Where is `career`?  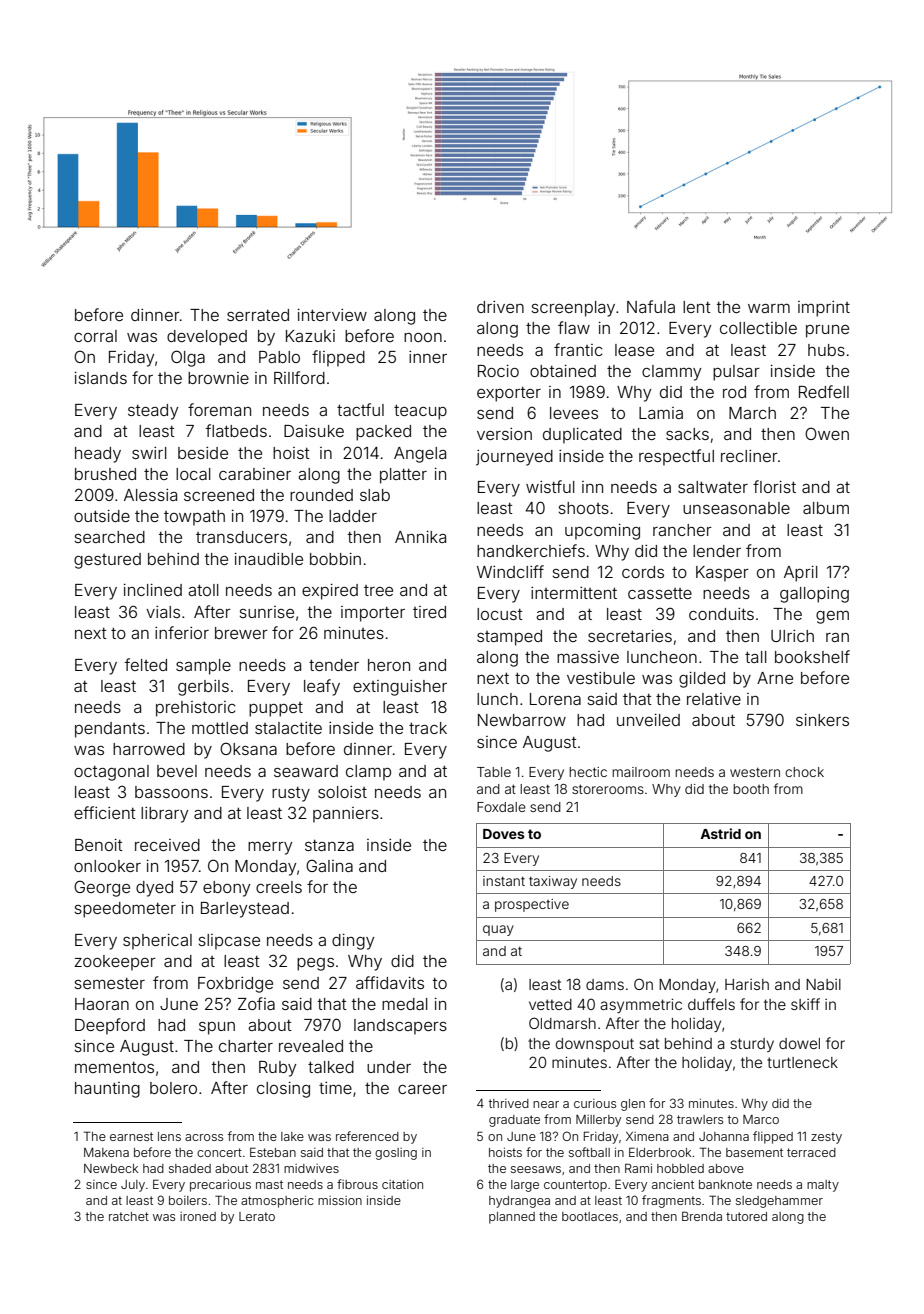
career is located at coordinates (422, 1089).
